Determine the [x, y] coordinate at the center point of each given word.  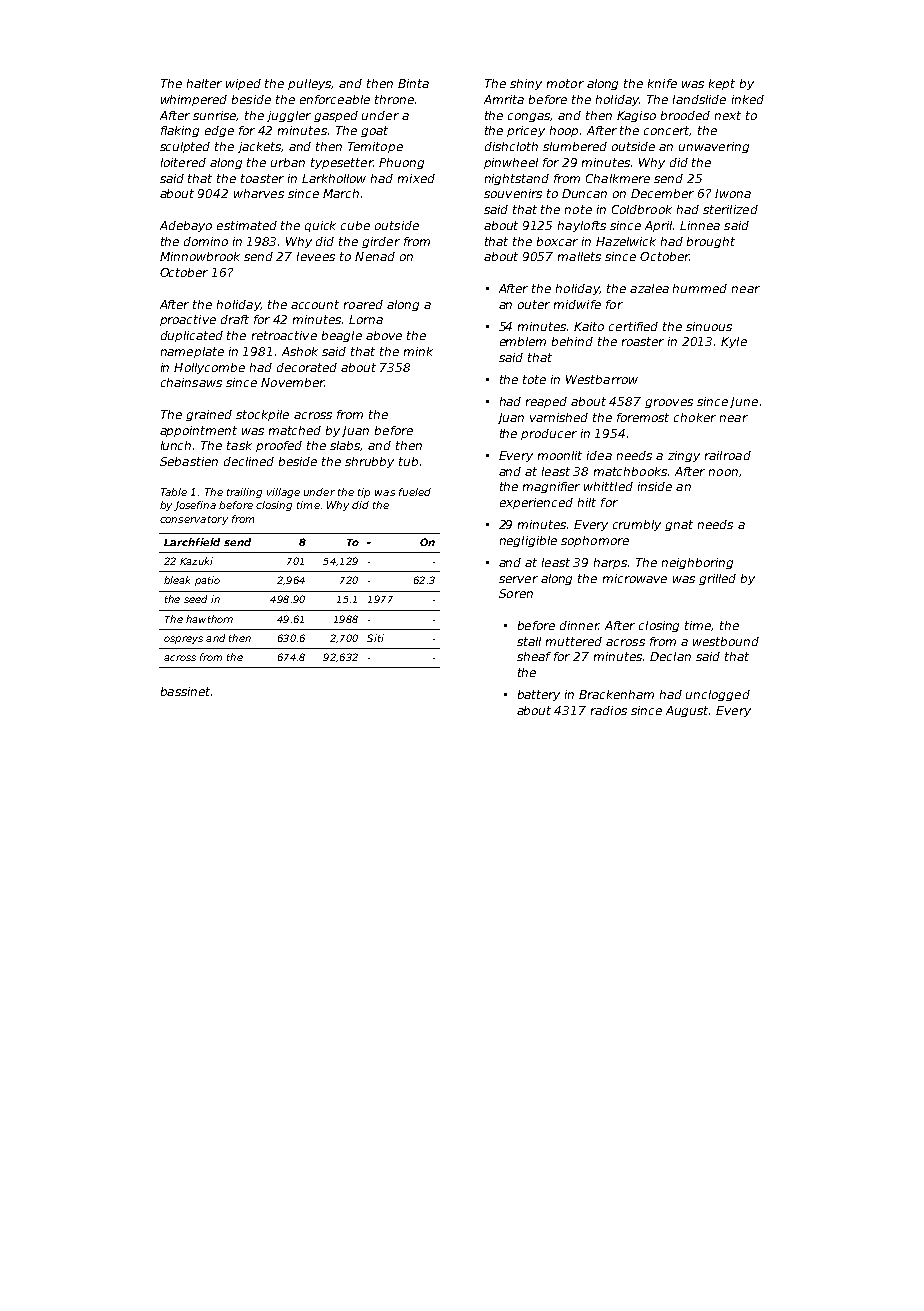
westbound [726, 641]
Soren [516, 593]
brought [711, 242]
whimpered [194, 100]
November [292, 382]
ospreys [183, 640]
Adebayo [186, 226]
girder [381, 242]
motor [565, 83]
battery [539, 695]
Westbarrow [602, 379]
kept [722, 84]
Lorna [366, 319]
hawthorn [209, 619]
